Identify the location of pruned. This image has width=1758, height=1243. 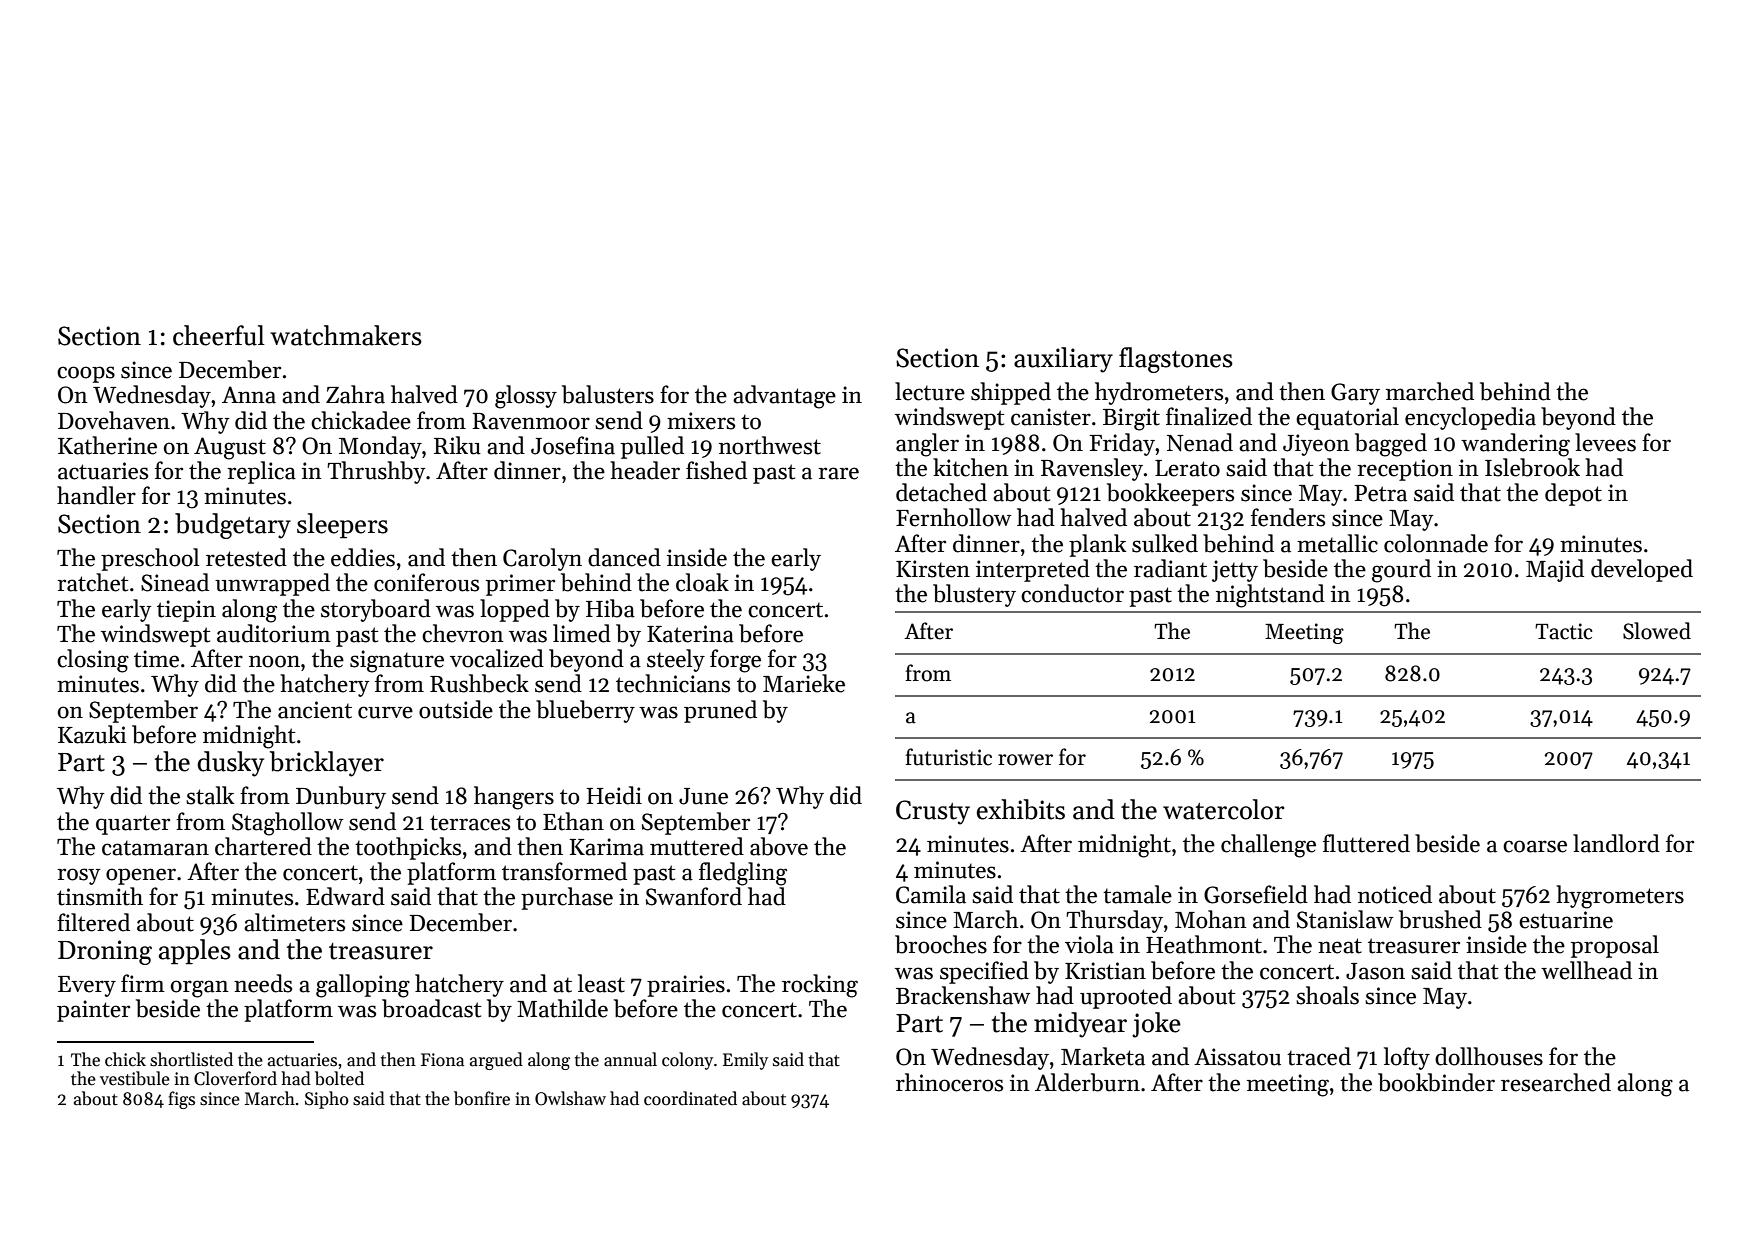
(720, 711).
